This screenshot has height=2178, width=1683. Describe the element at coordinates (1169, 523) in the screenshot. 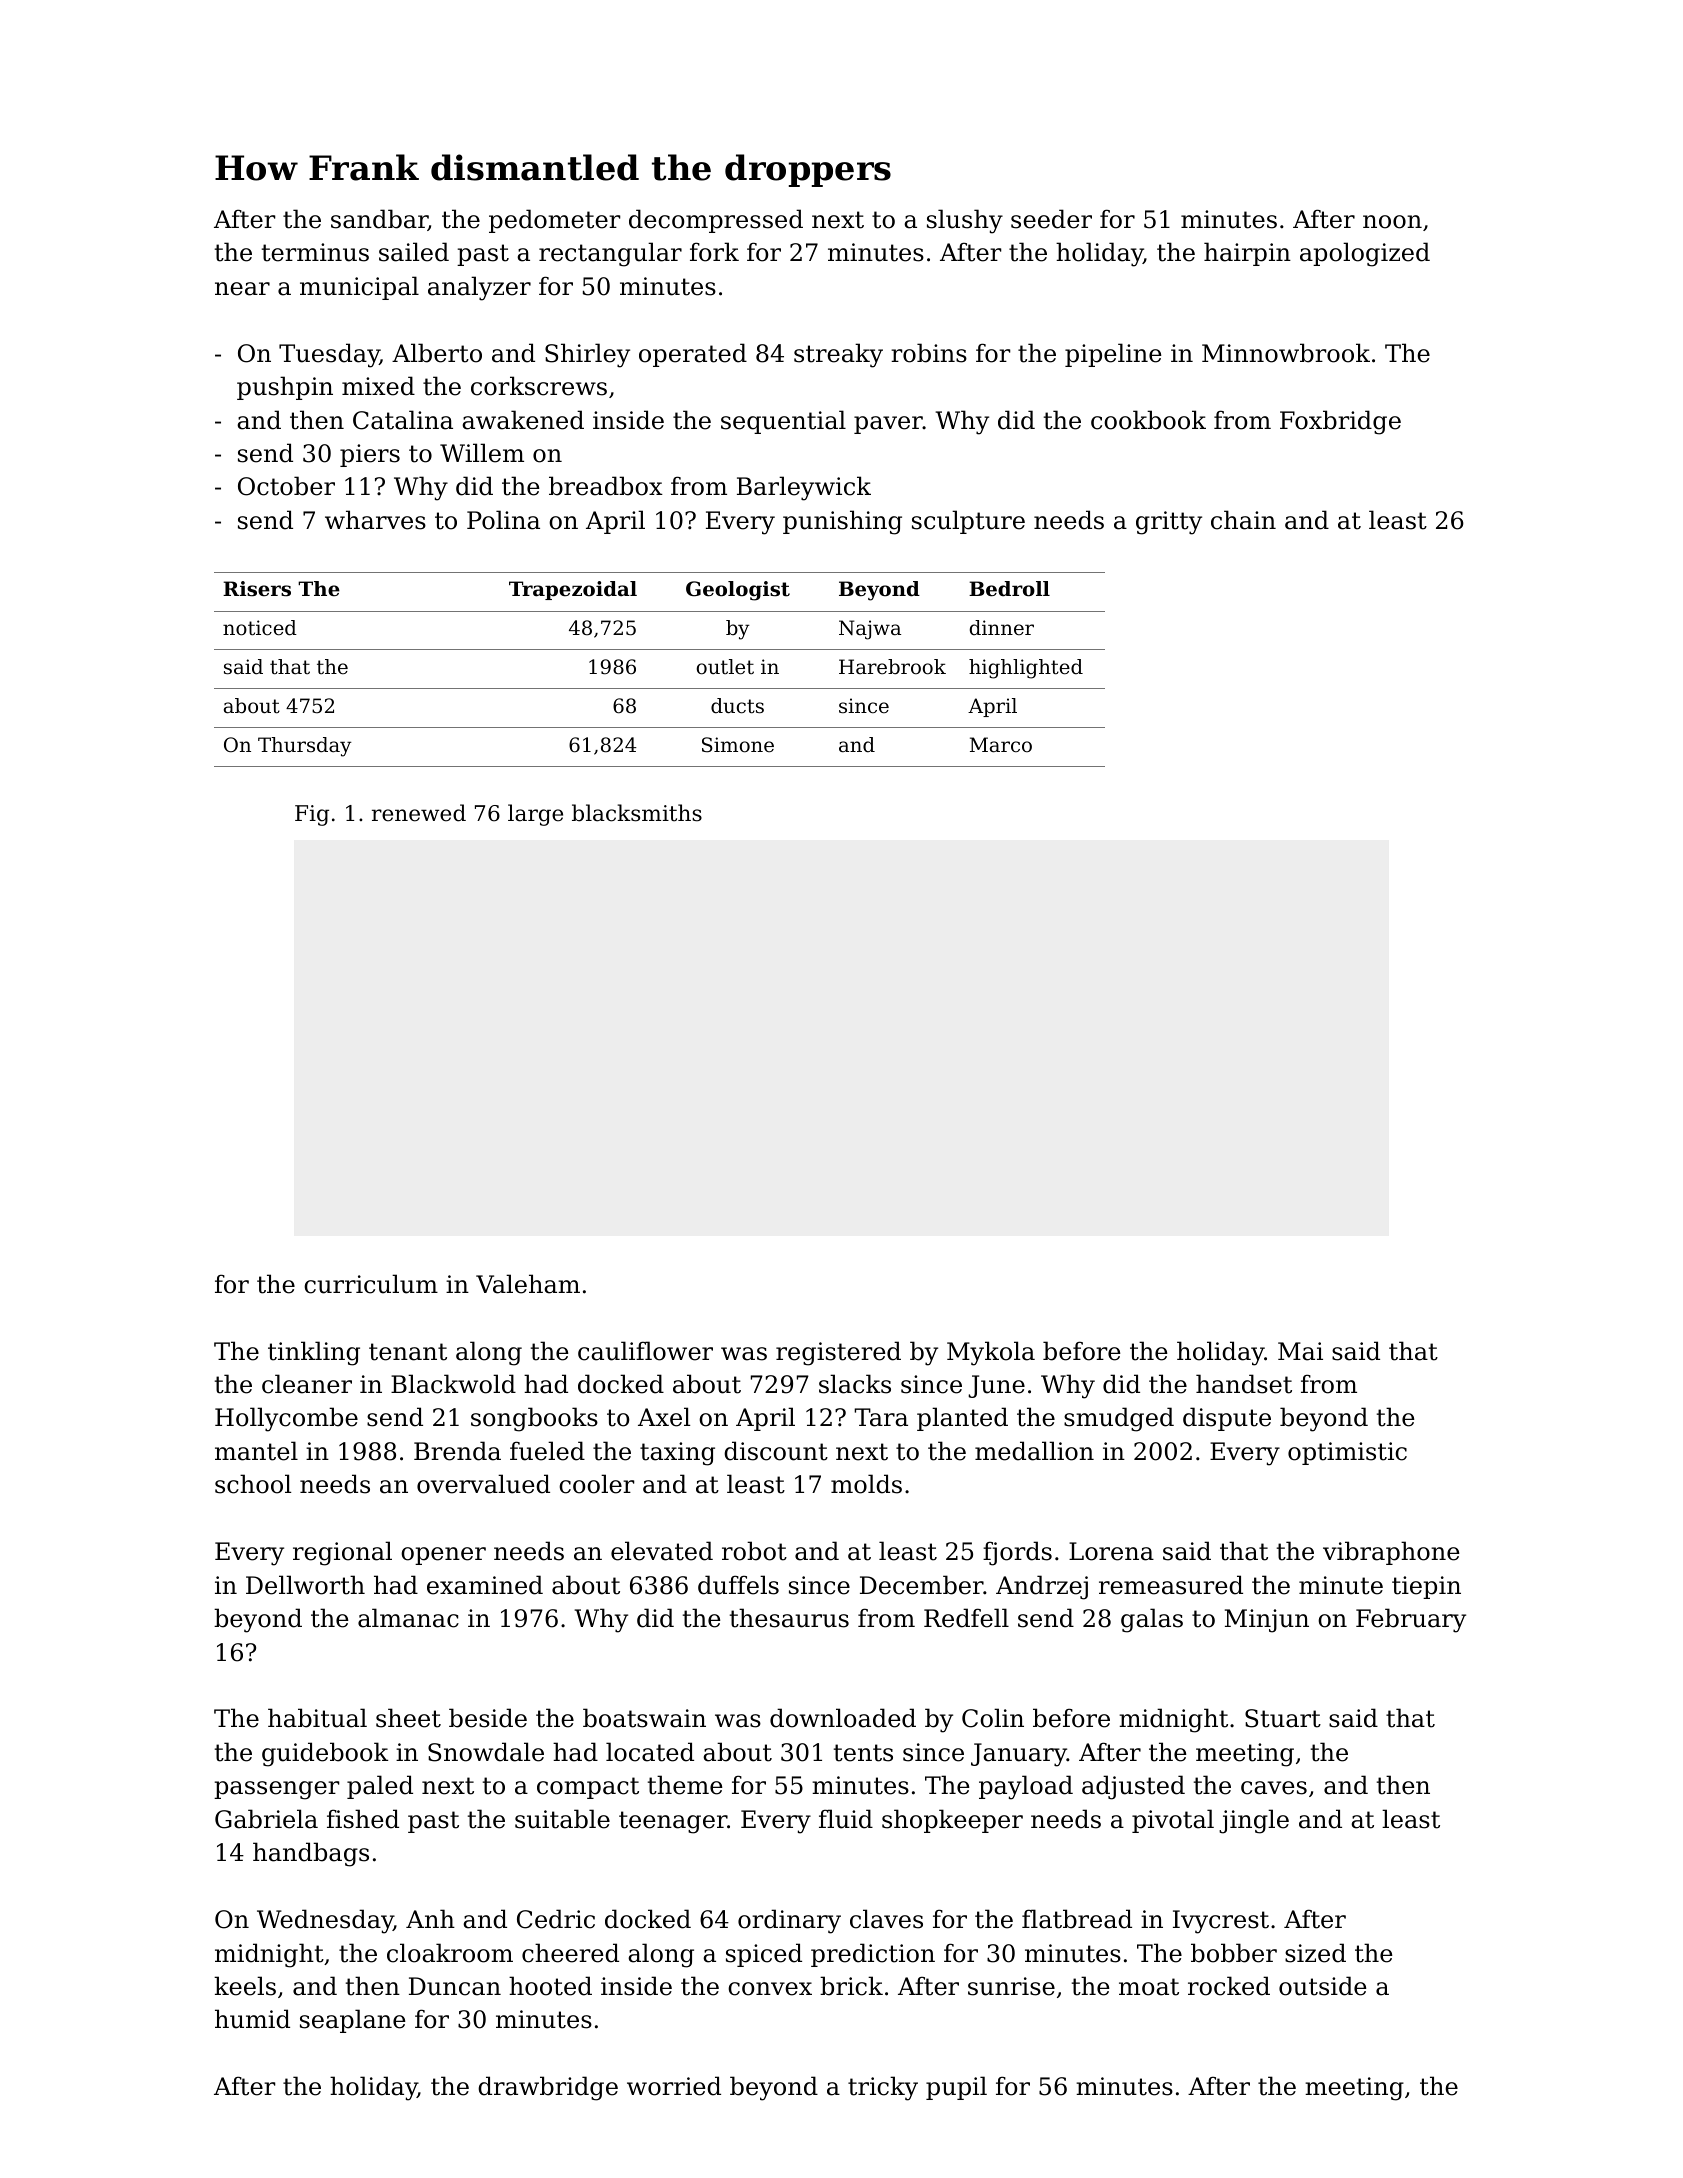

I see `gritty` at that location.
